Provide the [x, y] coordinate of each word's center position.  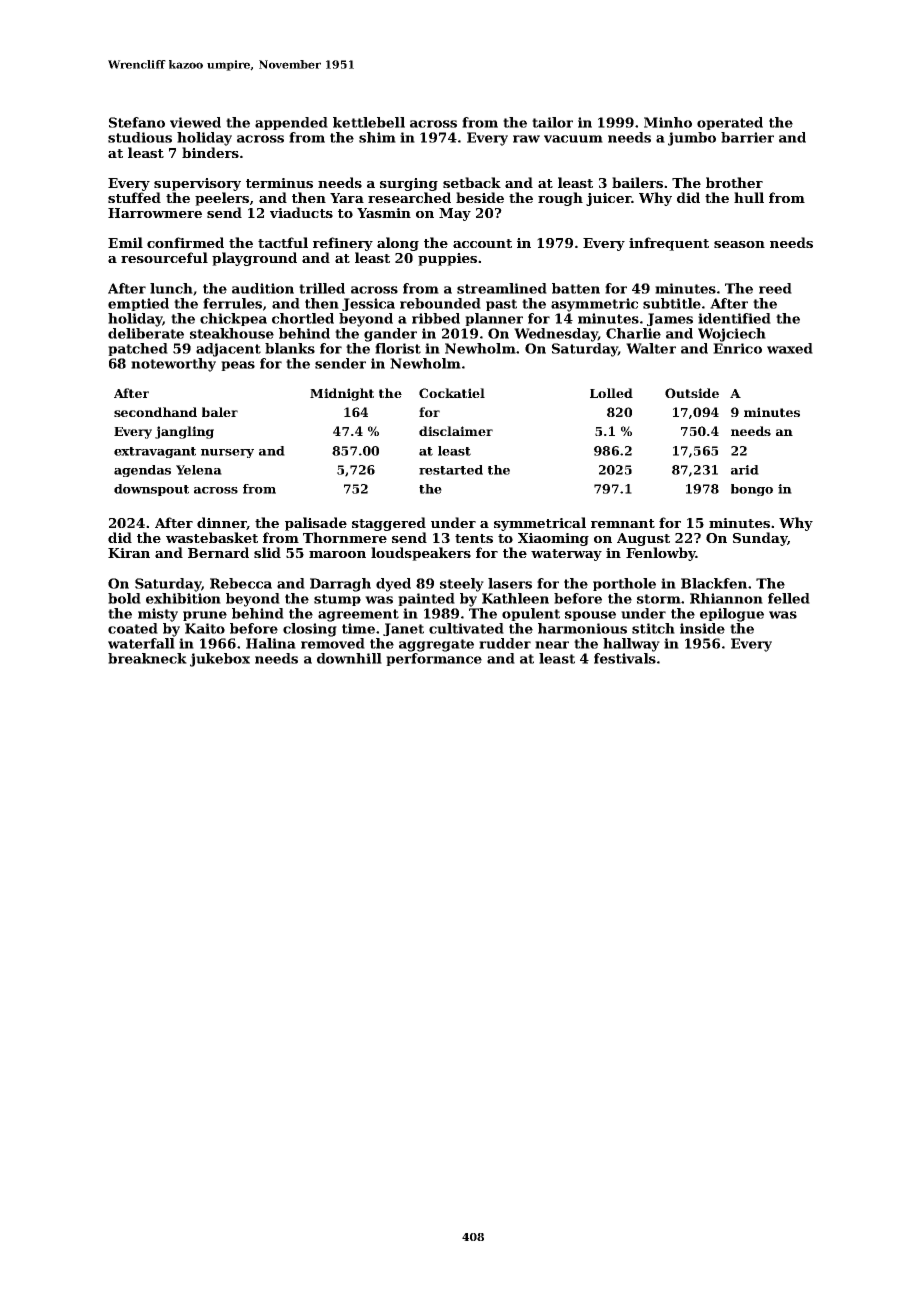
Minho [668, 122]
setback [472, 182]
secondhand [155, 412]
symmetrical [540, 524]
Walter [651, 348]
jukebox [220, 660]
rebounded [440, 303]
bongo [752, 490]
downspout [151, 490]
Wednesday [556, 335]
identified [734, 318]
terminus [279, 183]
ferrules [232, 303]
